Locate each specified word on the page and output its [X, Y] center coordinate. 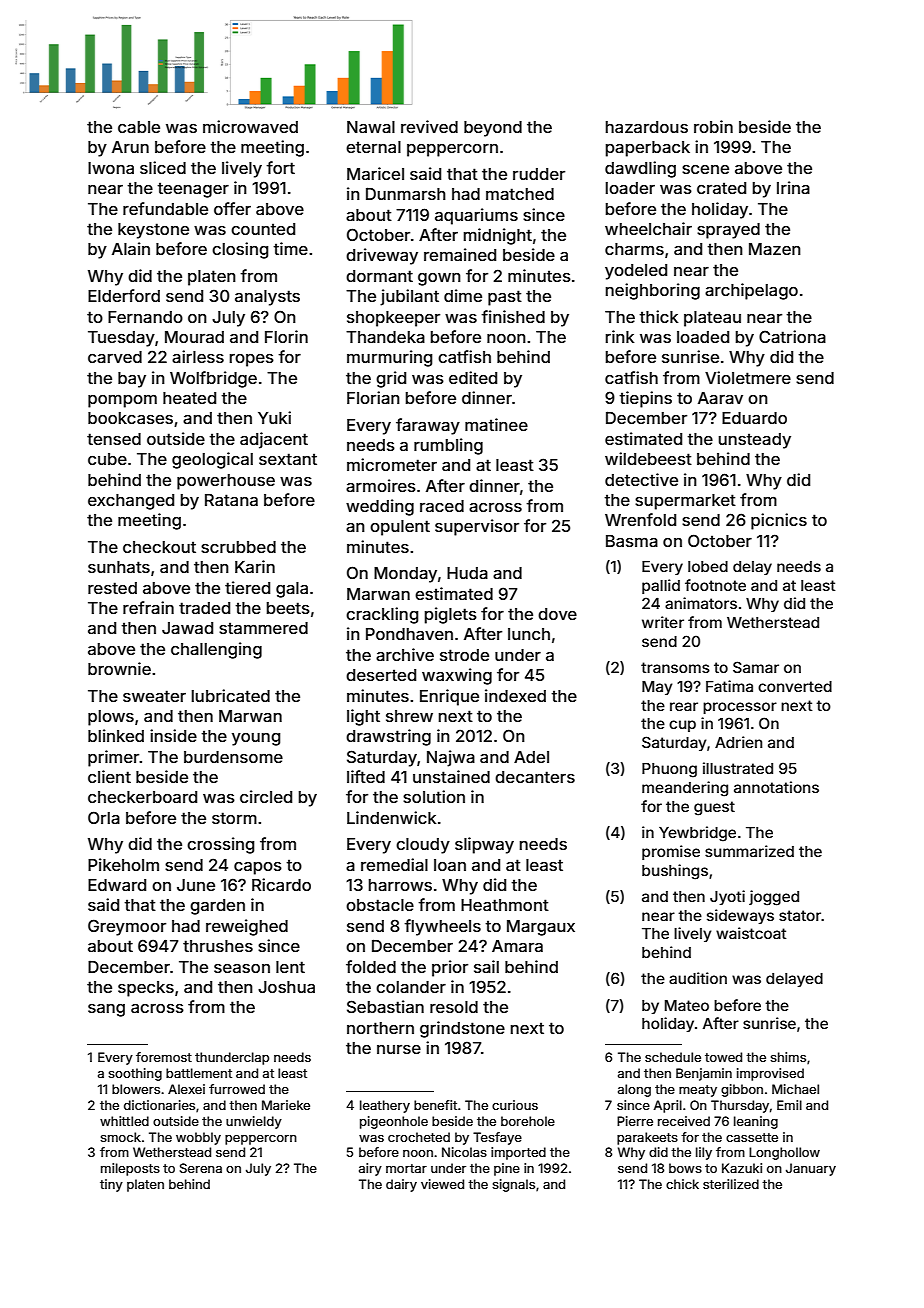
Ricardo [281, 884]
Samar [756, 667]
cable [139, 127]
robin [713, 126]
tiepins [645, 399]
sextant [288, 459]
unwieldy [254, 1122]
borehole [528, 1121]
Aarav [720, 398]
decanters [535, 777]
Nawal [371, 127]
